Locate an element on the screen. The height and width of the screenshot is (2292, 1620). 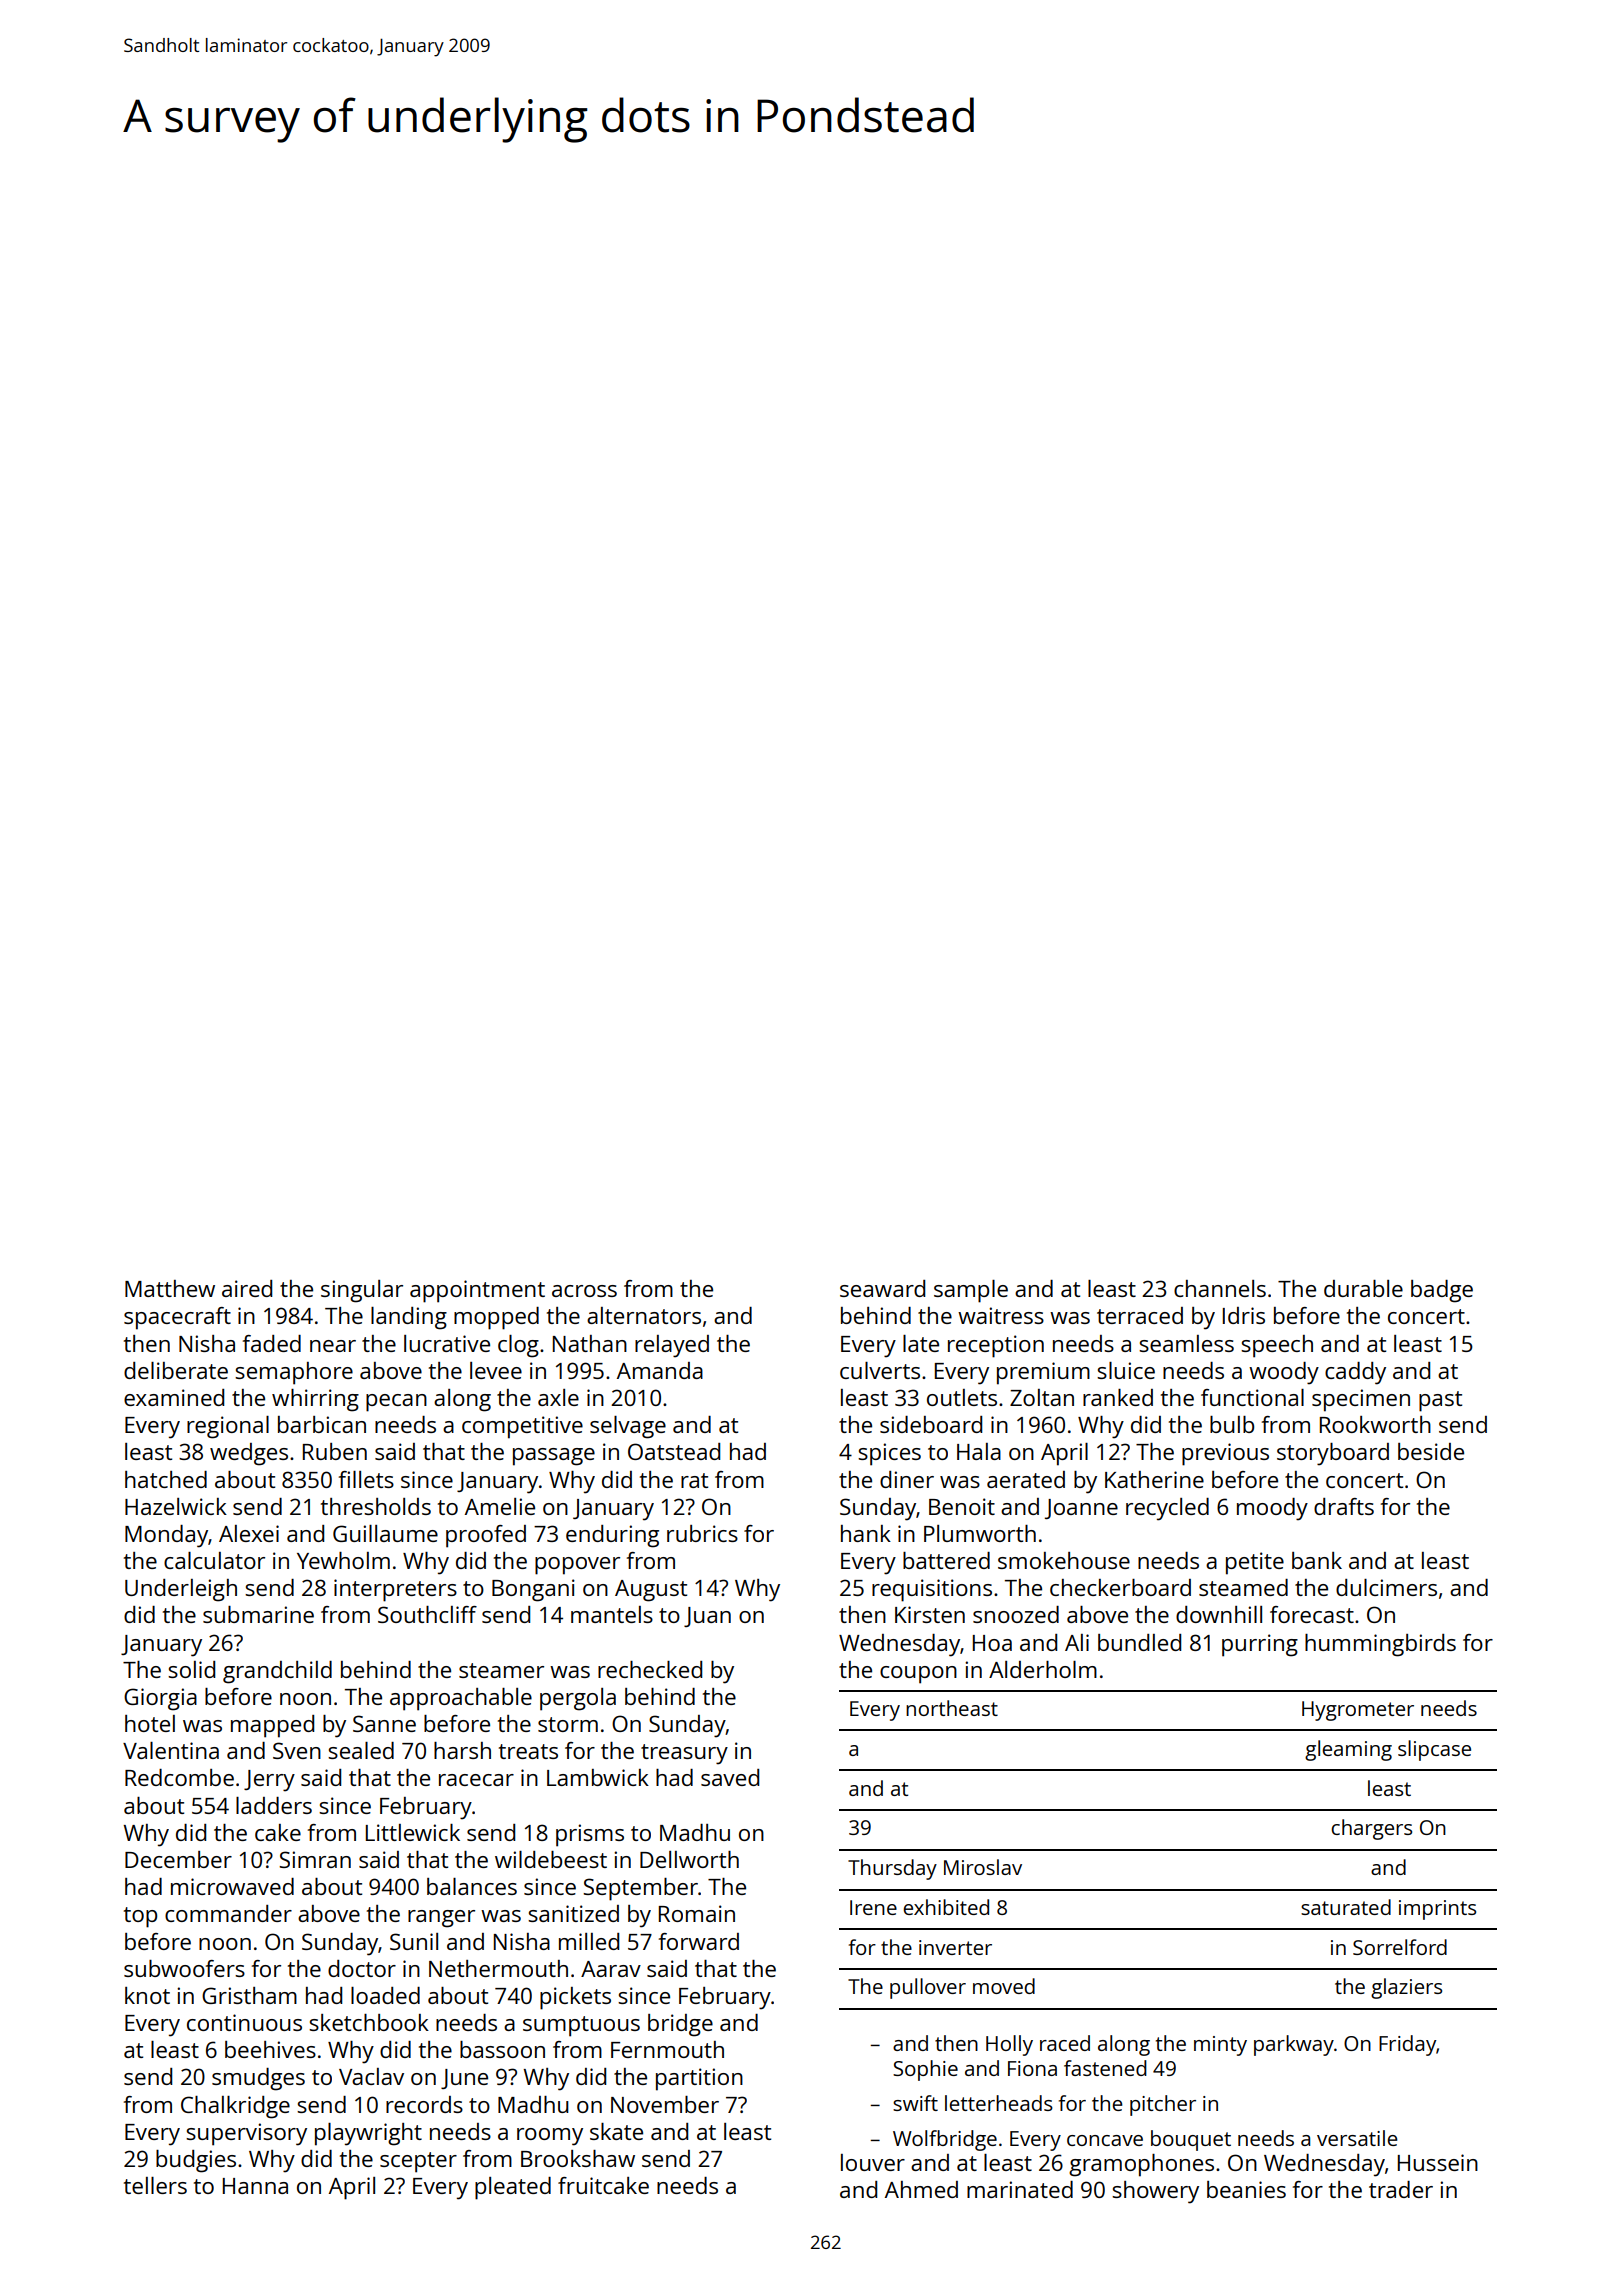
November is located at coordinates (665, 2104).
